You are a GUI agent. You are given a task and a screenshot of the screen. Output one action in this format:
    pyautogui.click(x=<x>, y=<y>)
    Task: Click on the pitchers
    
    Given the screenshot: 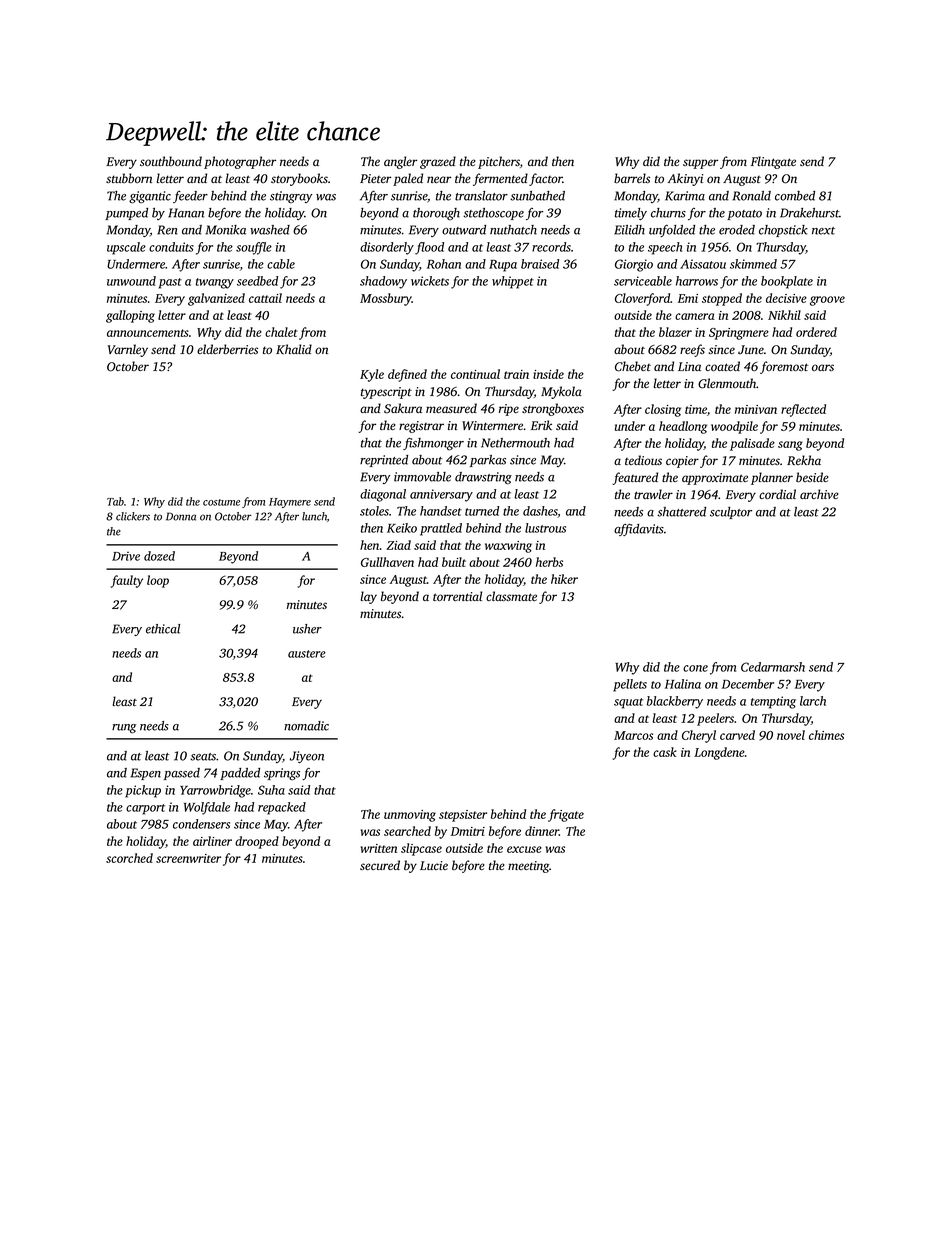 What is the action you would take?
    pyautogui.click(x=499, y=162)
